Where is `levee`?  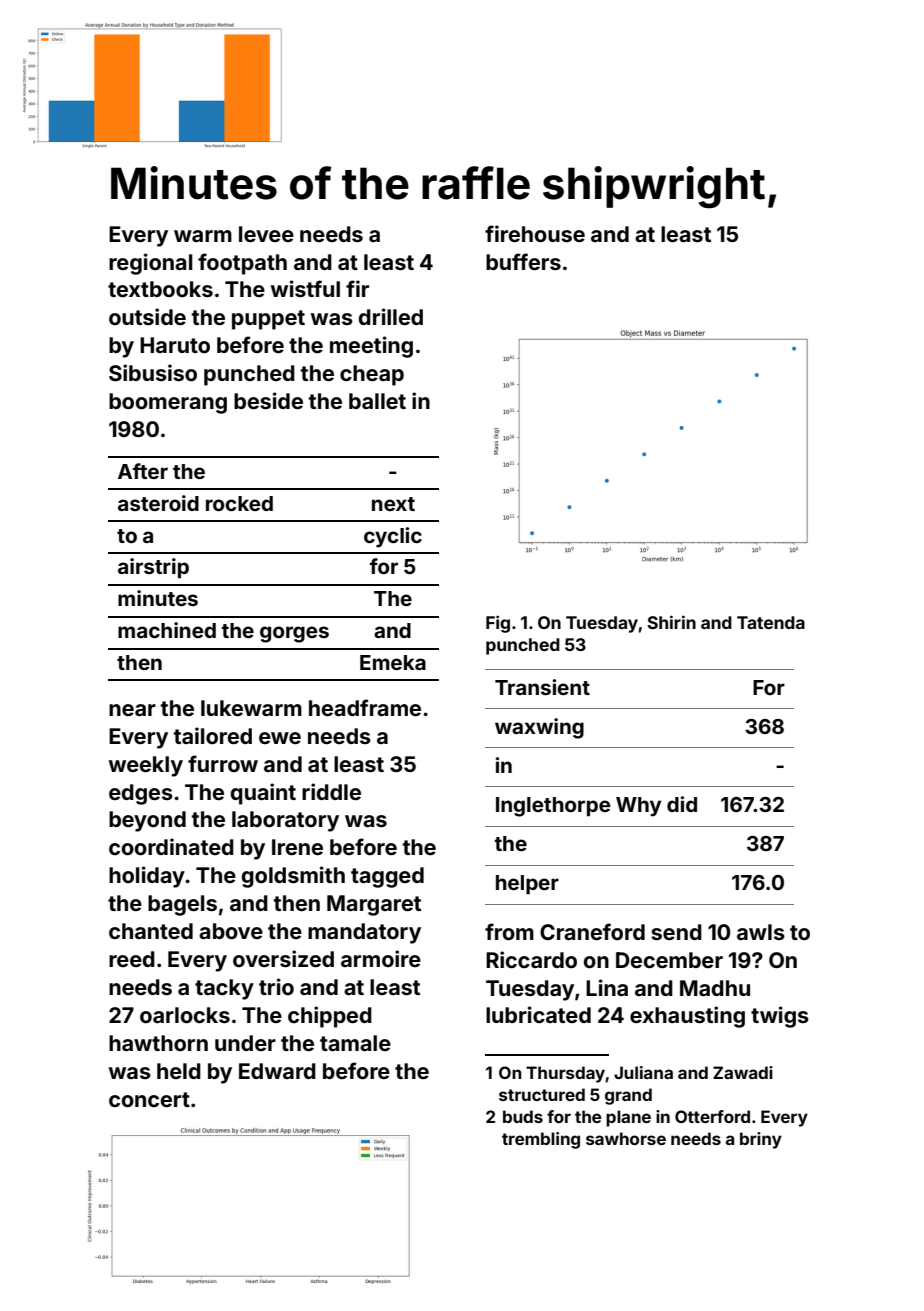
levee is located at coordinates (266, 234).
